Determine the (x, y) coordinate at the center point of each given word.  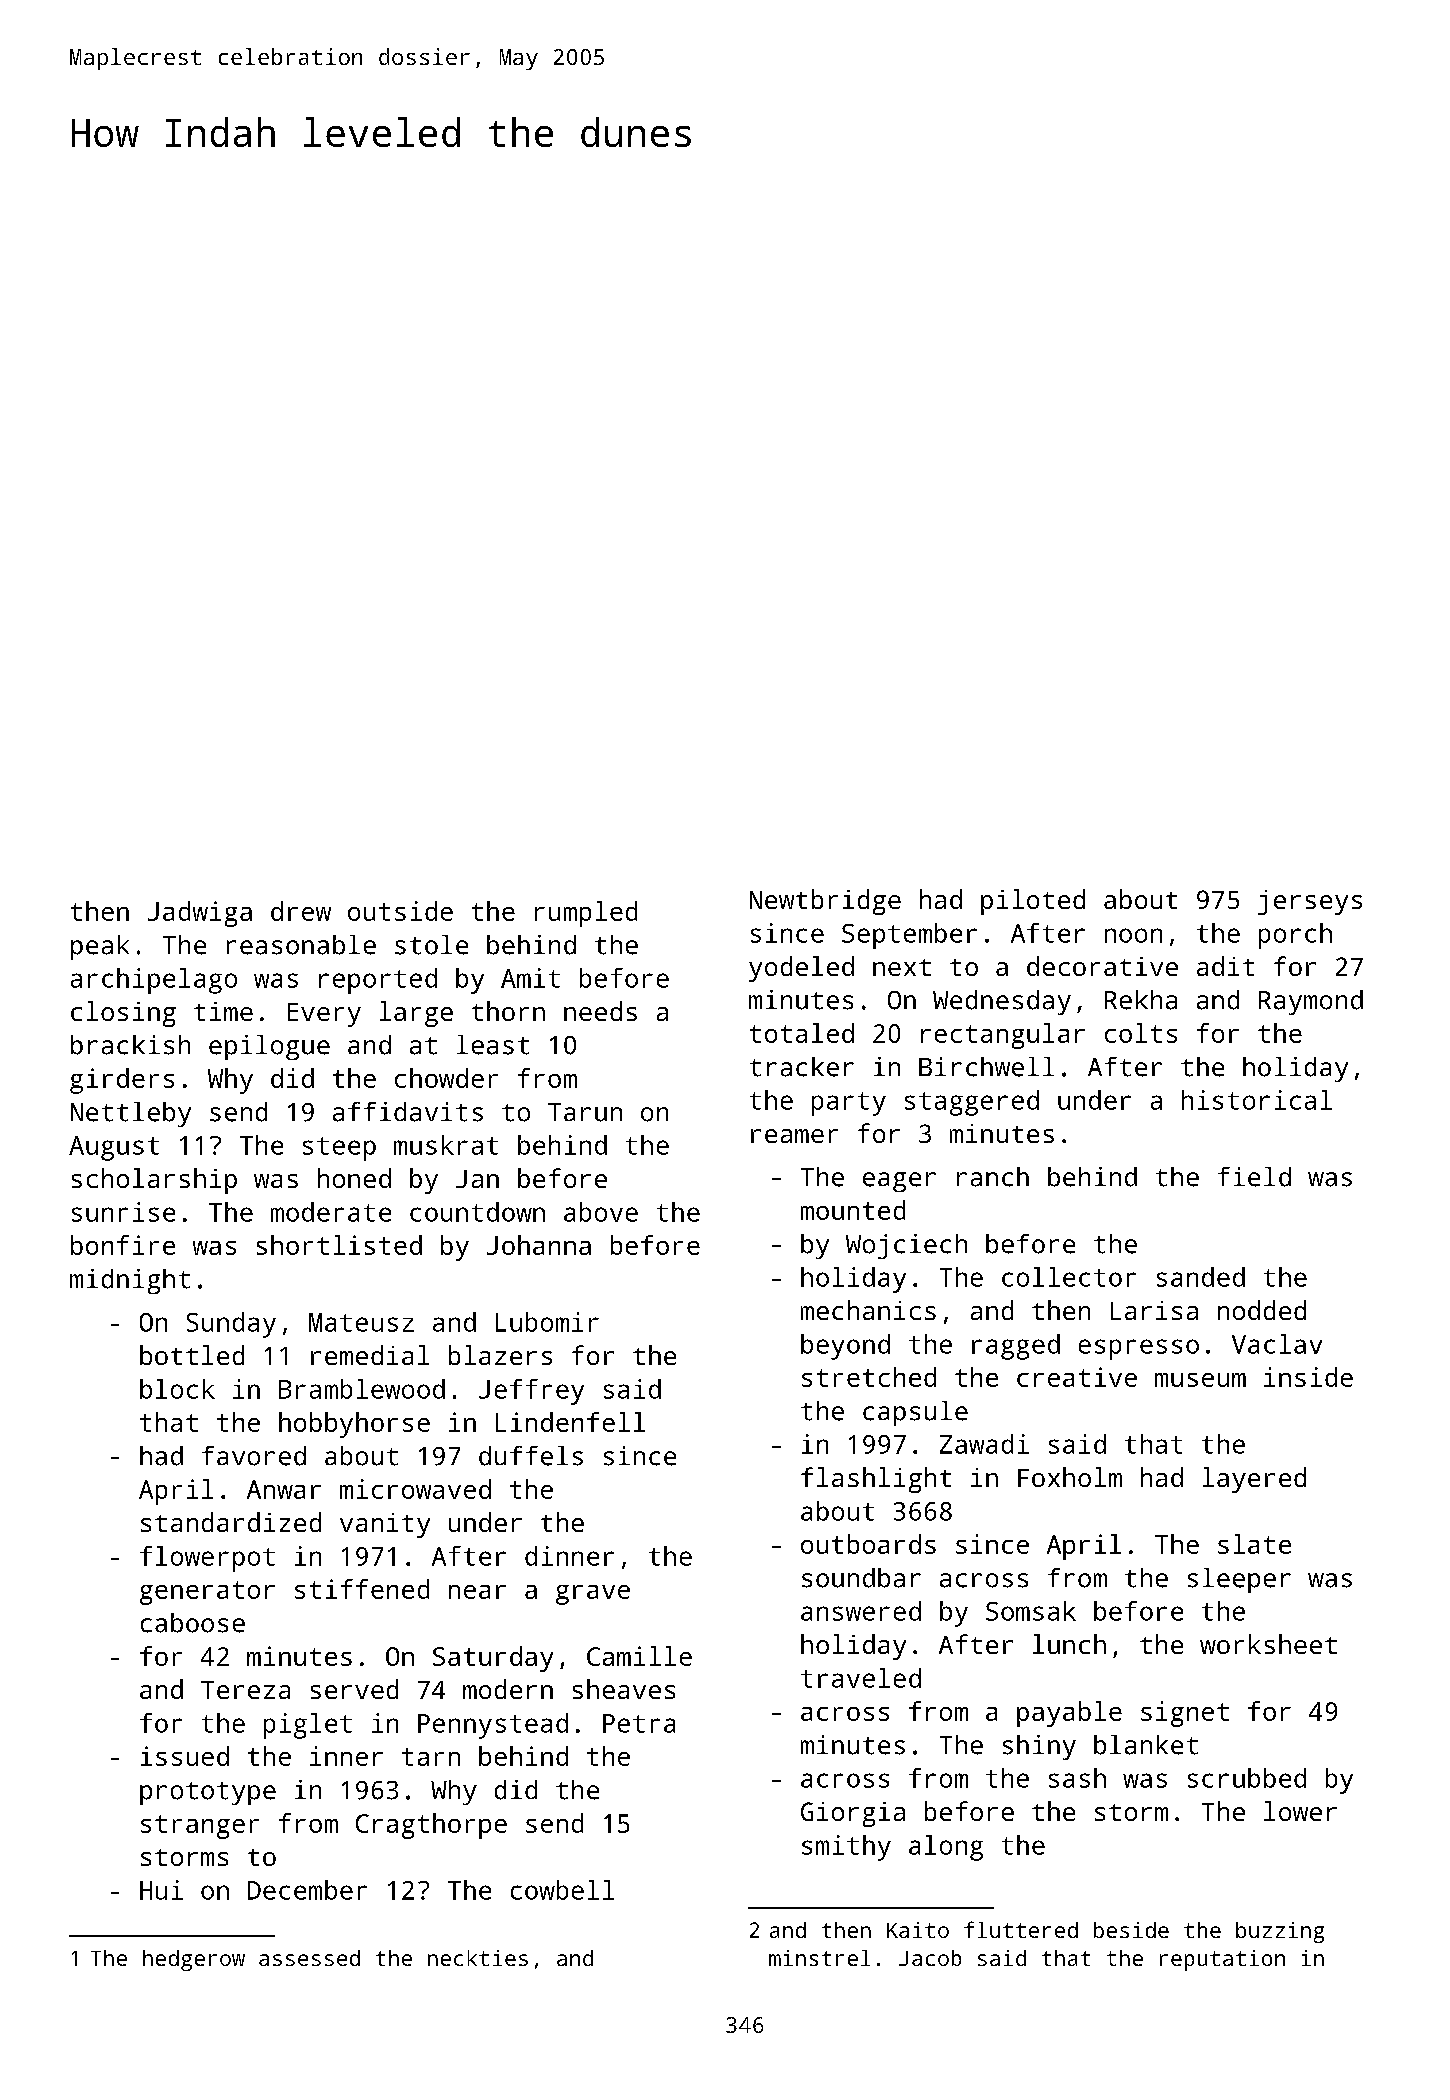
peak (100, 947)
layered (1254, 1480)
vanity (385, 1525)
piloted (1033, 902)
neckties (478, 1958)
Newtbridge (825, 902)
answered (861, 1611)
